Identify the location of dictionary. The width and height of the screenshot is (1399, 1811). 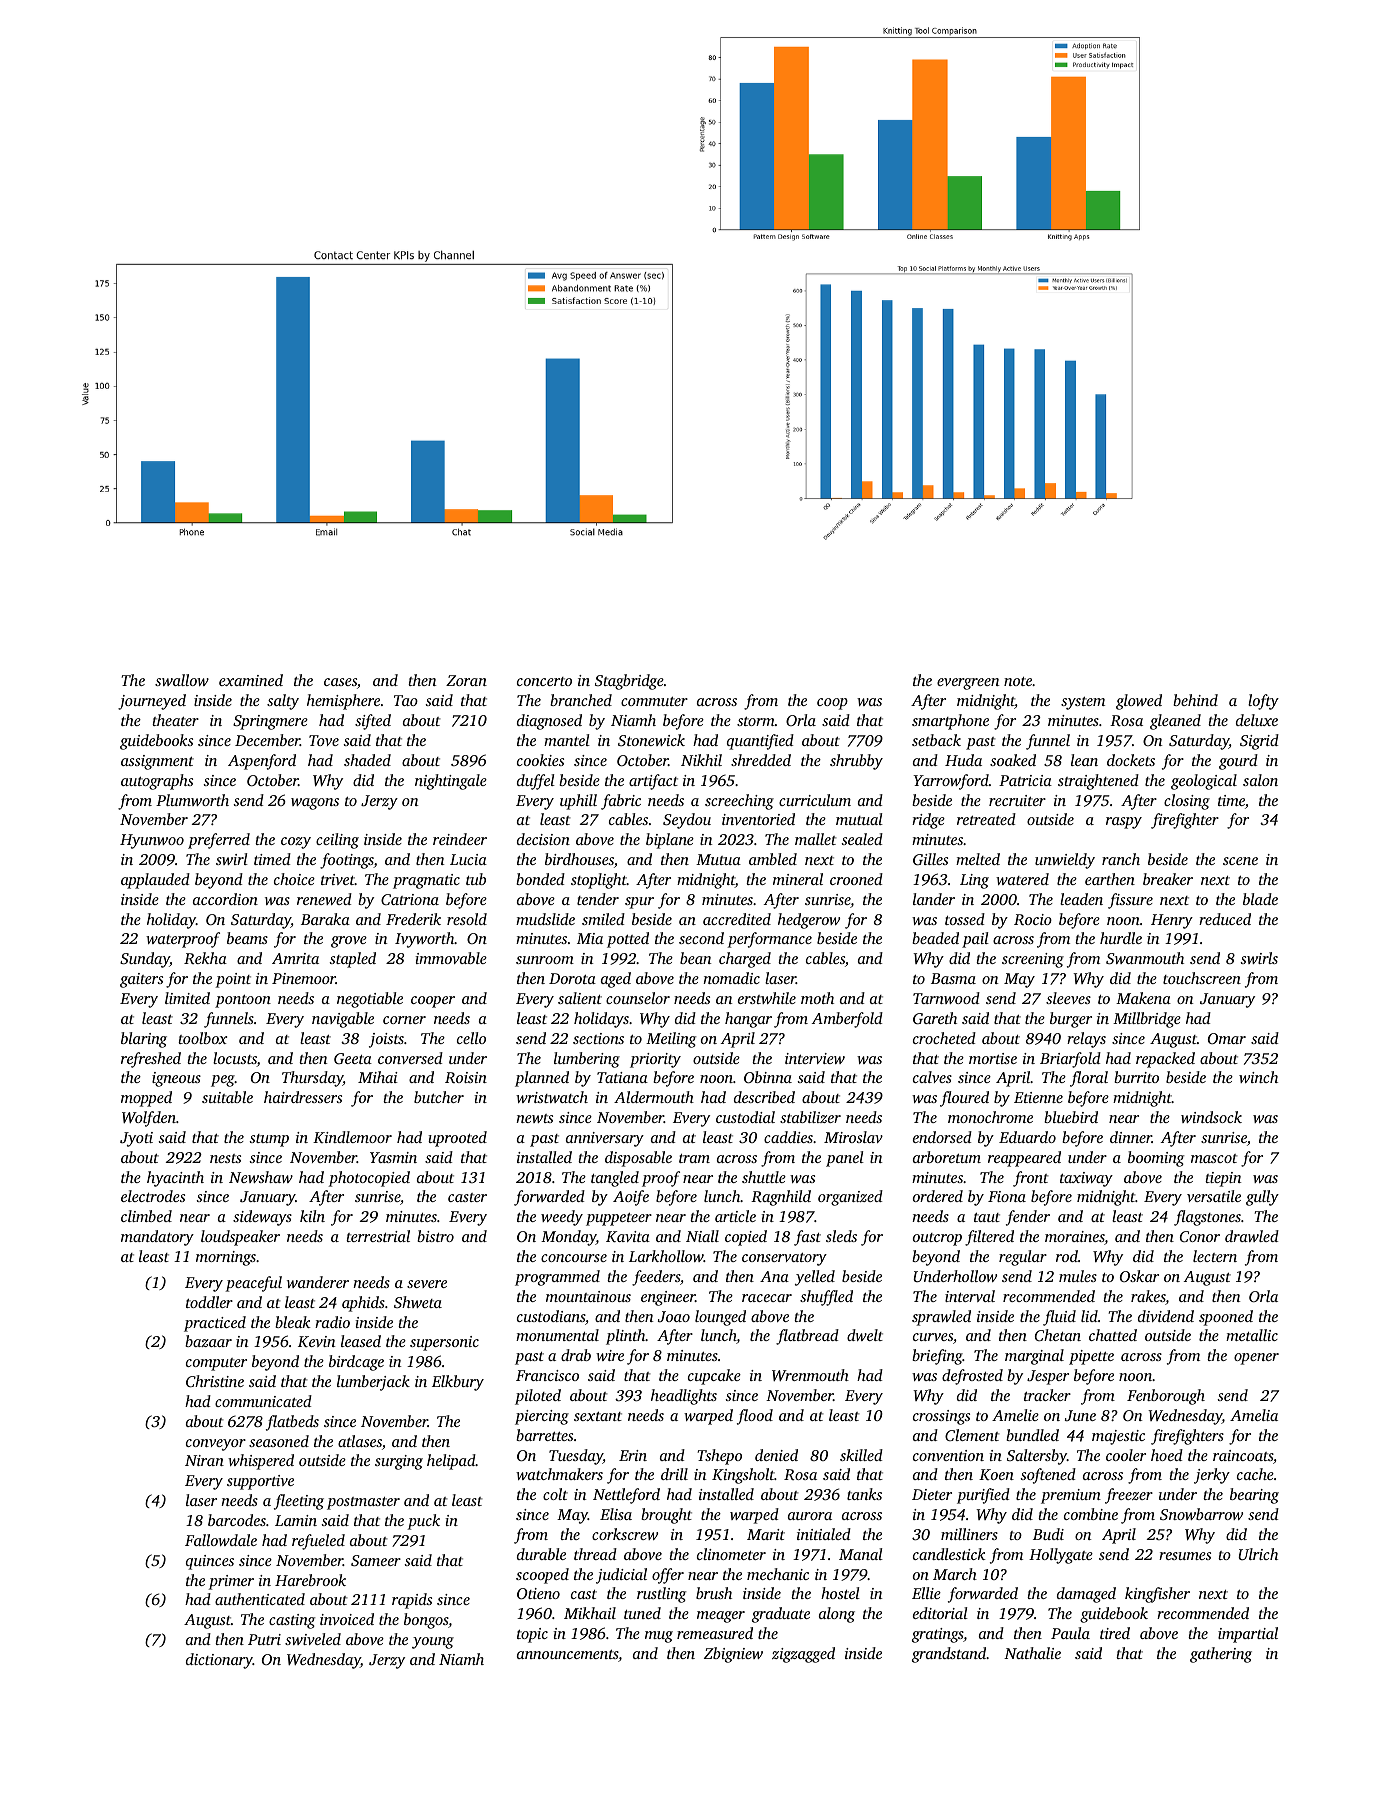
(219, 1661).
